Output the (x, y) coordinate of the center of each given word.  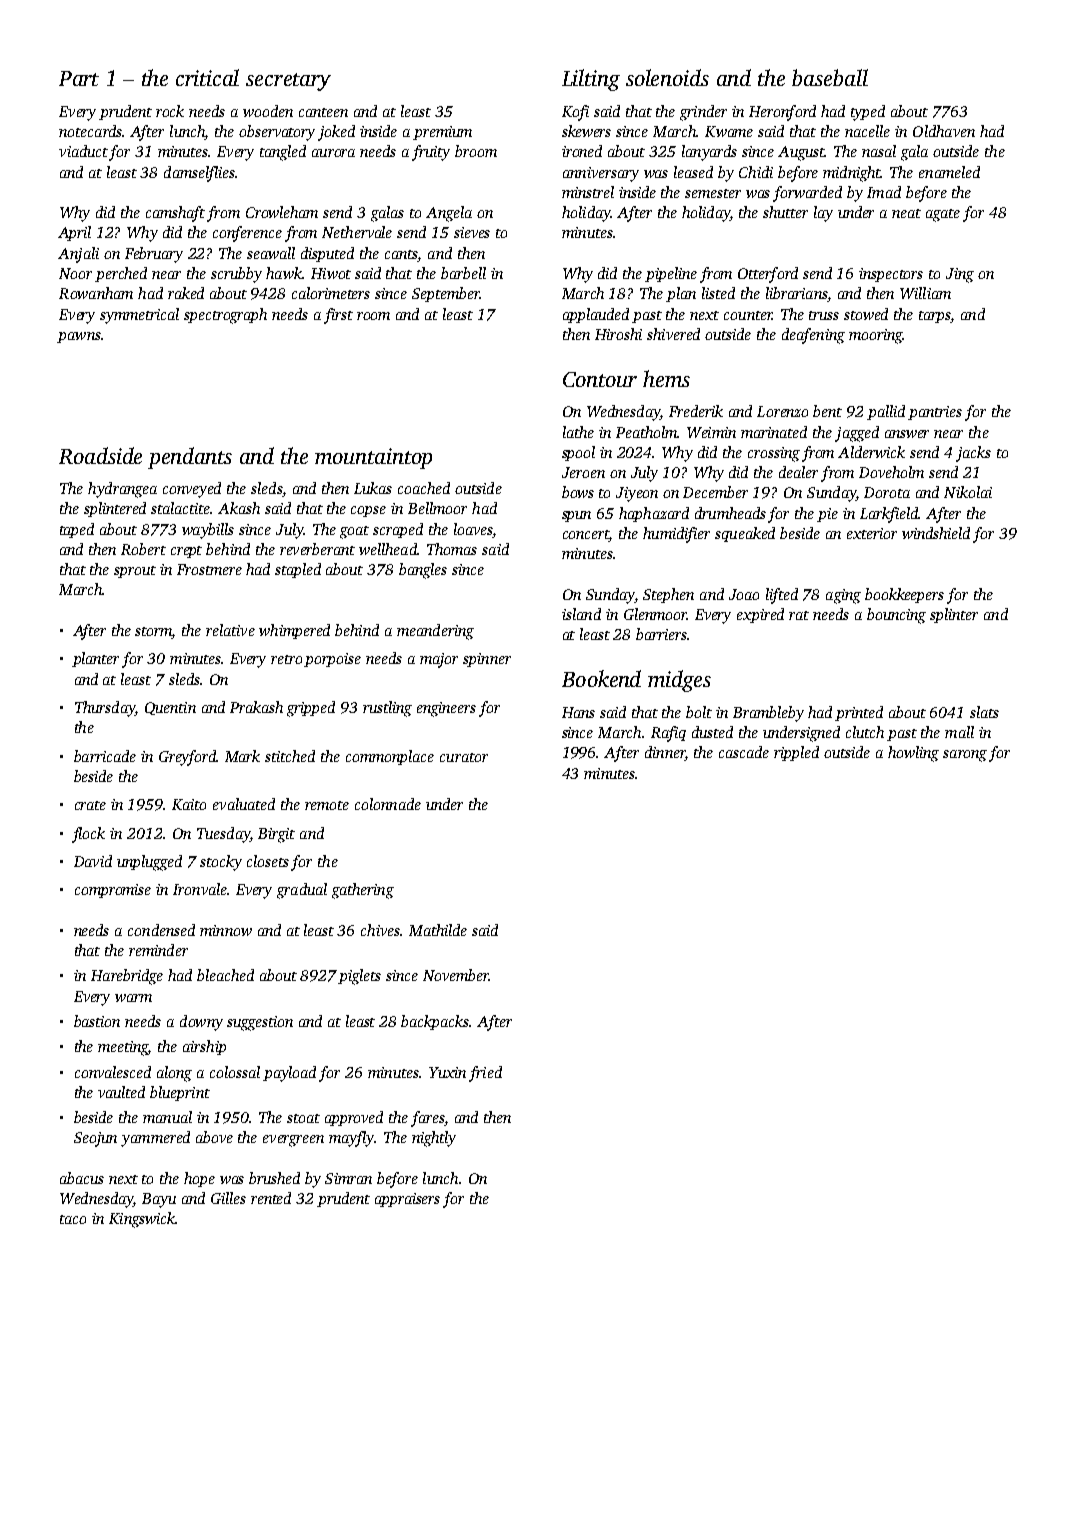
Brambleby (768, 714)
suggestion (260, 1023)
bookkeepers (904, 595)
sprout (135, 572)
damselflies (199, 174)
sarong (965, 756)
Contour (600, 379)
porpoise (332, 660)
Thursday (105, 709)
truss (824, 315)
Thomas (452, 549)
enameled (949, 172)
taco (73, 1219)
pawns (79, 337)
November (456, 975)
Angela (449, 214)
